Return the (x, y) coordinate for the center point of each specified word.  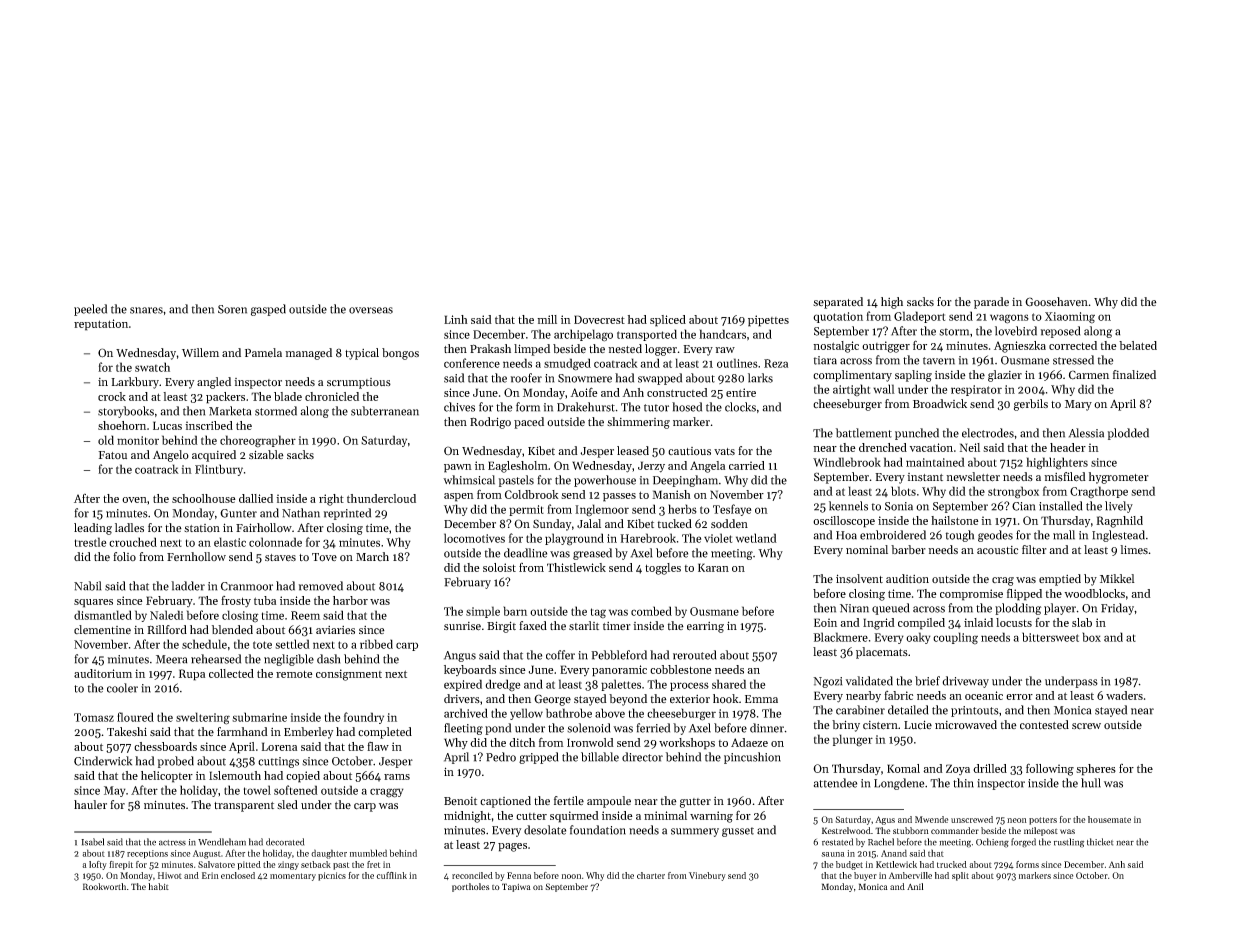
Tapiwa (516, 887)
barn (515, 611)
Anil (915, 886)
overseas (371, 310)
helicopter (167, 777)
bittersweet (1050, 637)
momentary (293, 877)
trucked (952, 864)
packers (225, 398)
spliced (668, 321)
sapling (913, 376)
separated (838, 303)
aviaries (335, 630)
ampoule (609, 802)
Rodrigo (490, 423)
